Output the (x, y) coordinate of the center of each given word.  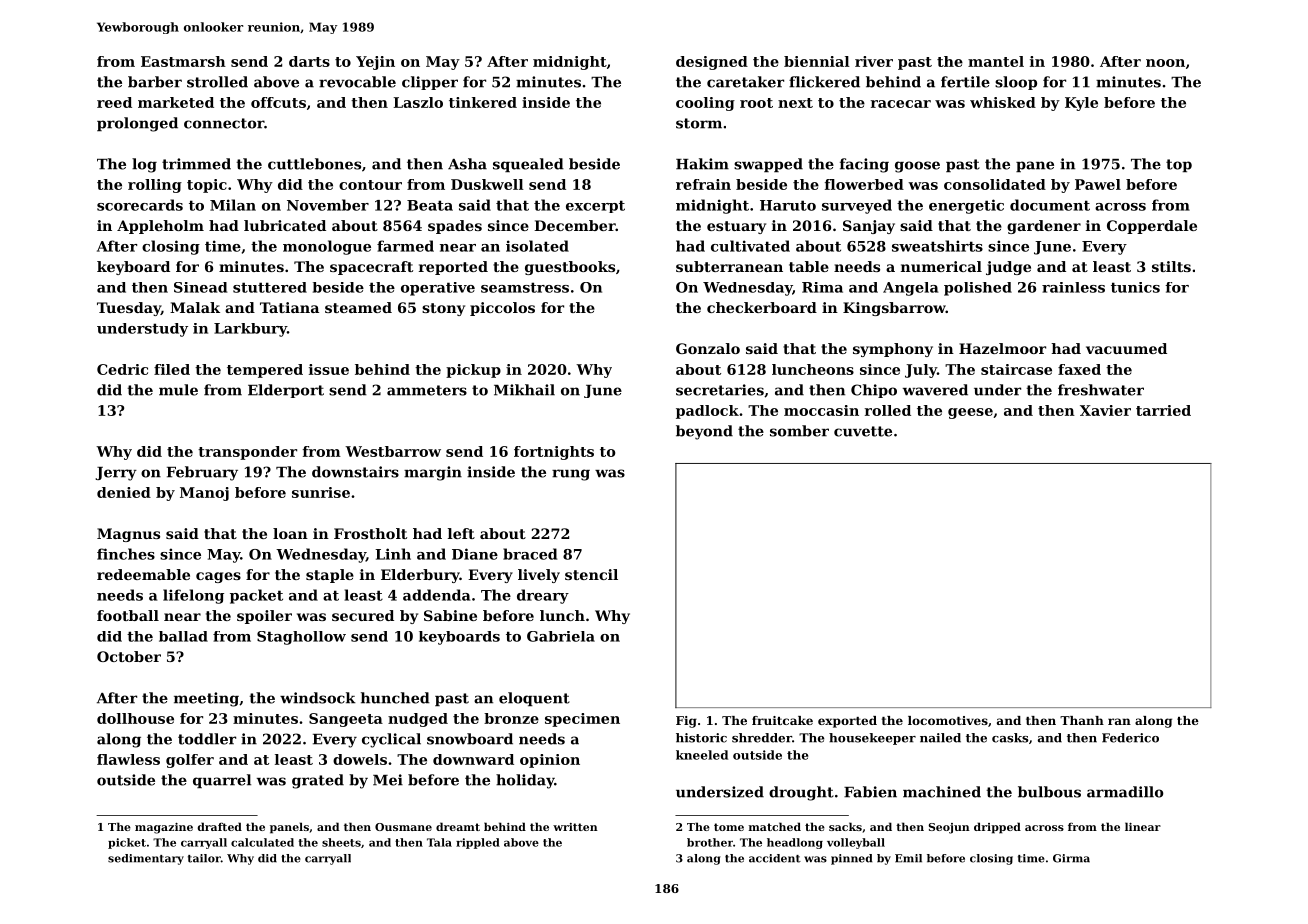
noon (1165, 63)
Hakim (702, 164)
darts (309, 61)
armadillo (1125, 792)
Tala (439, 842)
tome (729, 827)
